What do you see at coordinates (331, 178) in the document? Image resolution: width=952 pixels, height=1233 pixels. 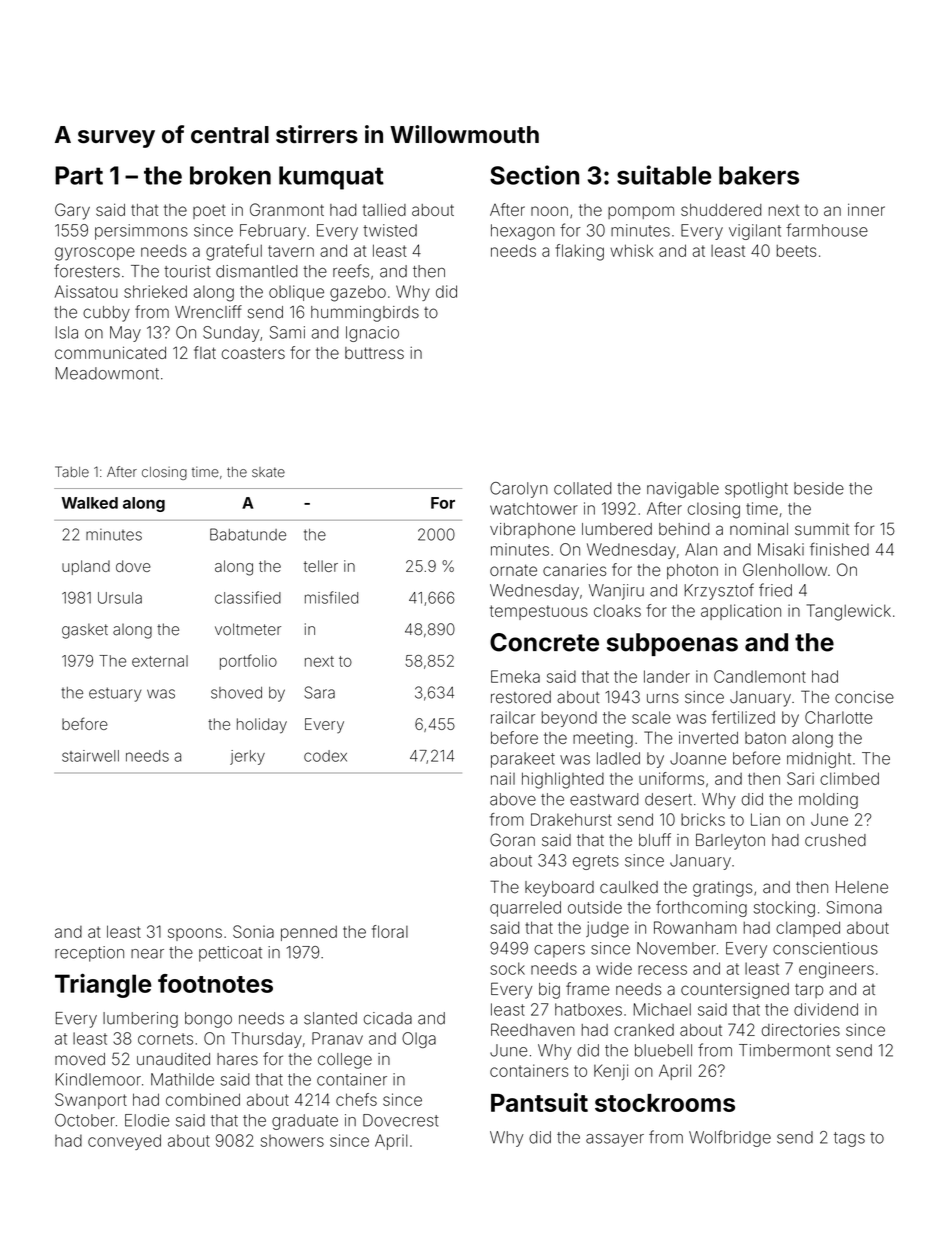 I see `kumquat` at bounding box center [331, 178].
